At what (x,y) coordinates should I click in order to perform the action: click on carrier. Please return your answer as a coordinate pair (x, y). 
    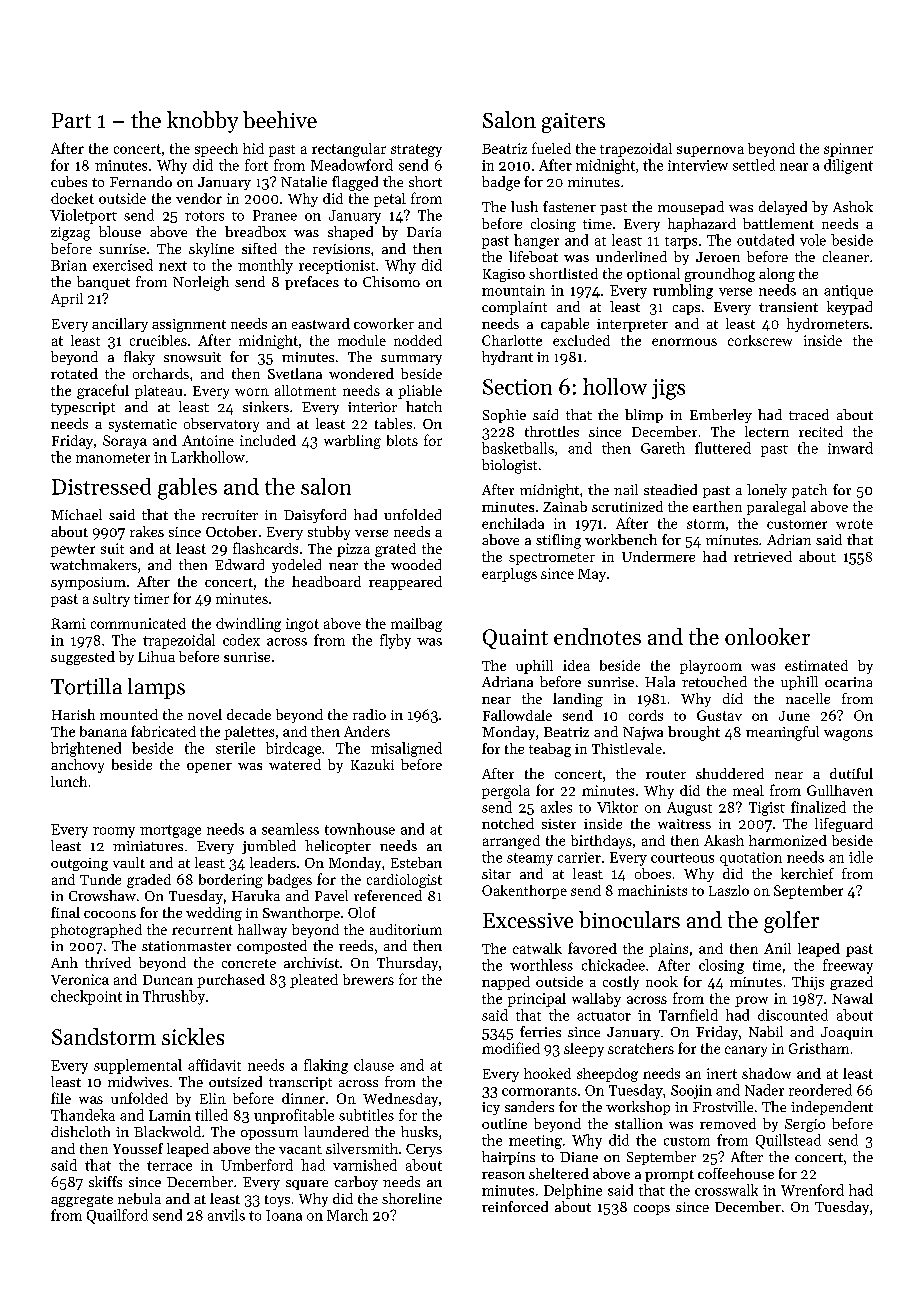
    Looking at the image, I should click on (579, 857).
